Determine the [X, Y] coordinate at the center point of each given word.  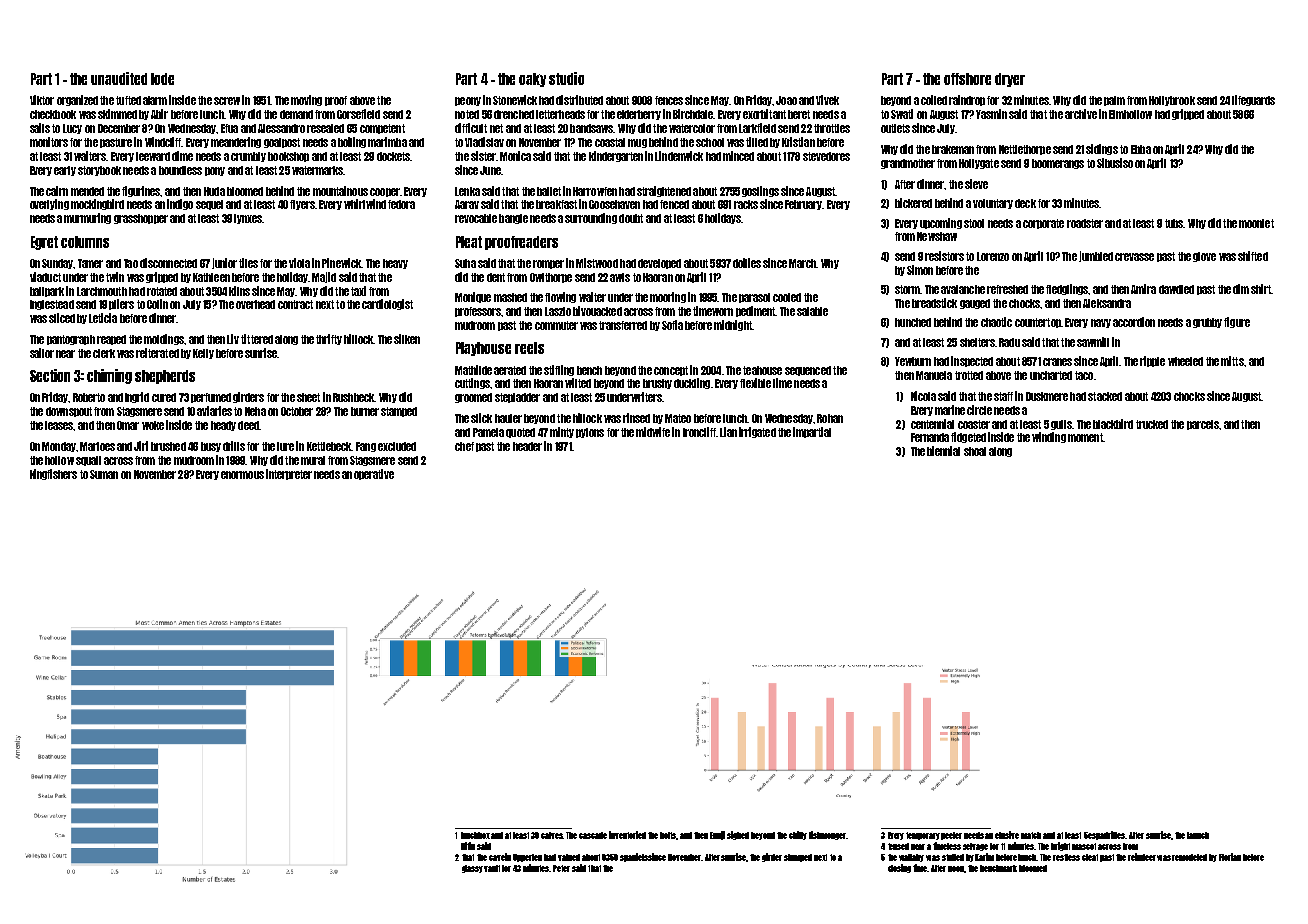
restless [1066, 857]
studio [566, 78]
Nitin [468, 846]
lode [162, 79]
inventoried [627, 835]
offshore [967, 79]
